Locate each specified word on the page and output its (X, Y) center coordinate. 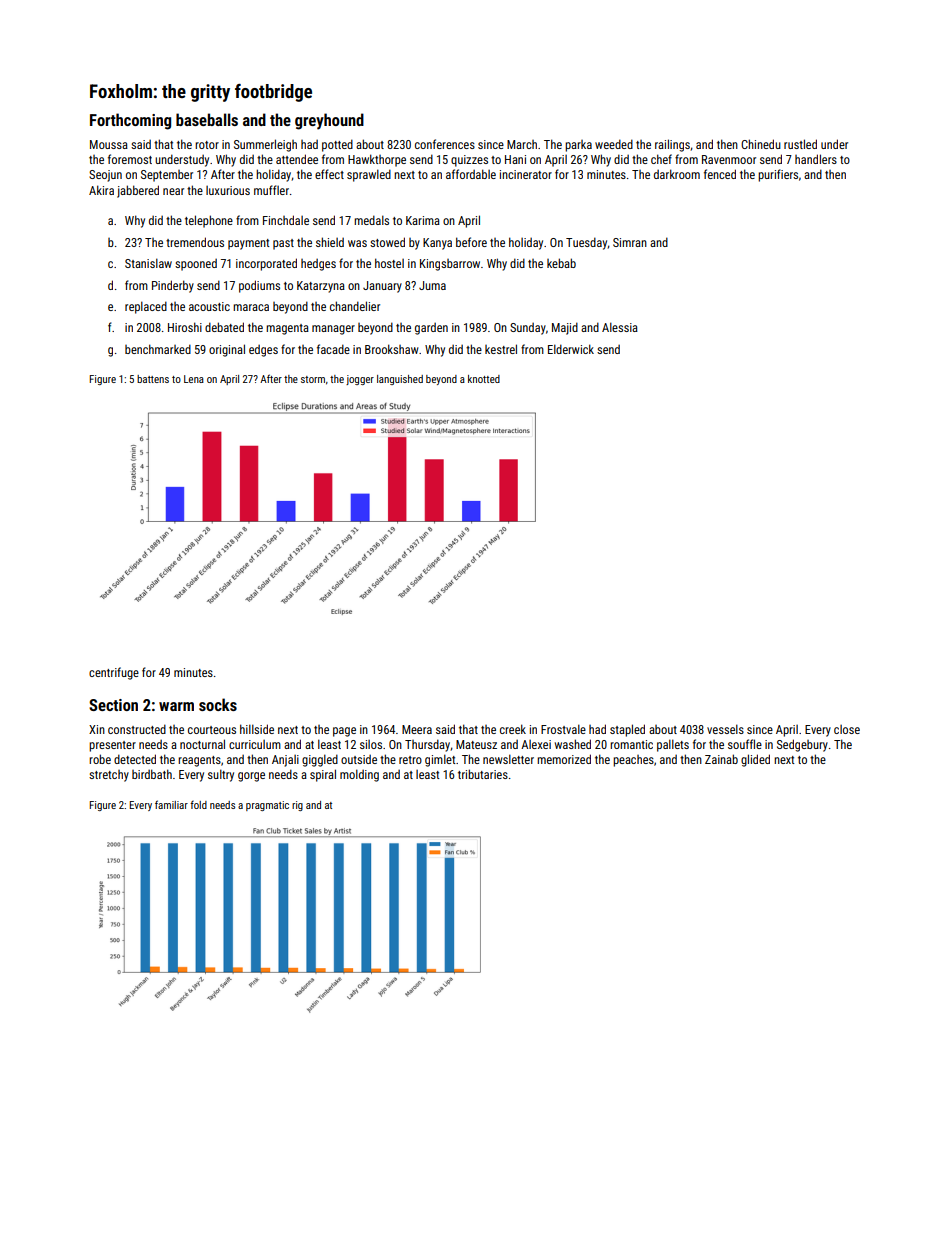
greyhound (329, 121)
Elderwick (571, 349)
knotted (484, 379)
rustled (800, 144)
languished (400, 380)
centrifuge (114, 673)
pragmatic (267, 806)
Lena (194, 379)
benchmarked (158, 349)
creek (513, 729)
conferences (445, 144)
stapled (627, 730)
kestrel (501, 349)
